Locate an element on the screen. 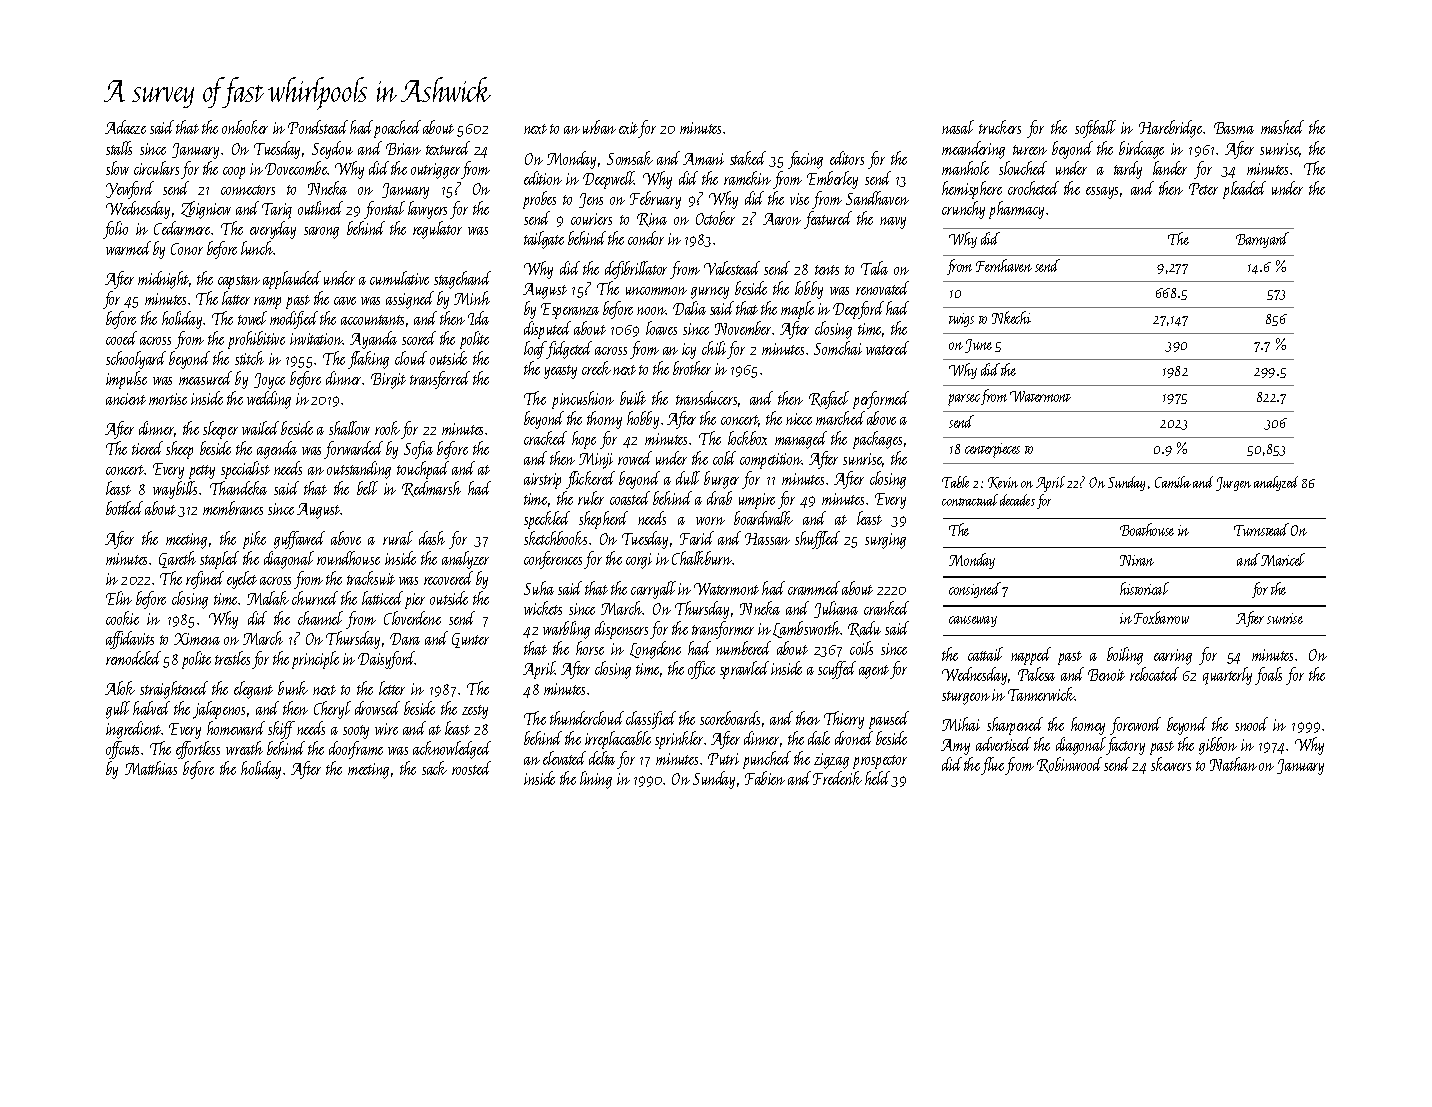 Image resolution: width=1432 pixels, height=1107 pixels. poached is located at coordinates (397, 129).
